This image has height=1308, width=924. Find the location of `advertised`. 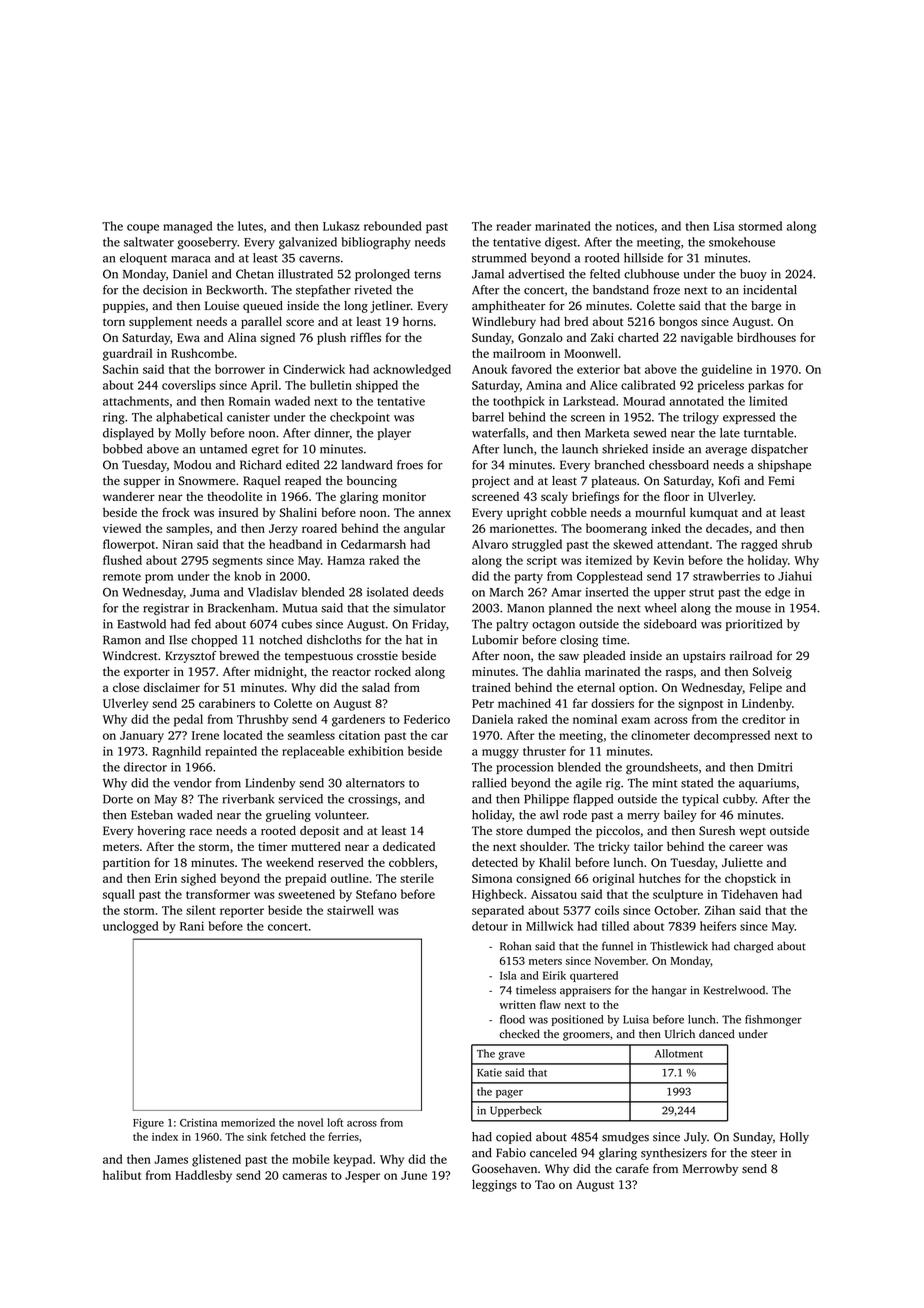

advertised is located at coordinates (536, 274).
